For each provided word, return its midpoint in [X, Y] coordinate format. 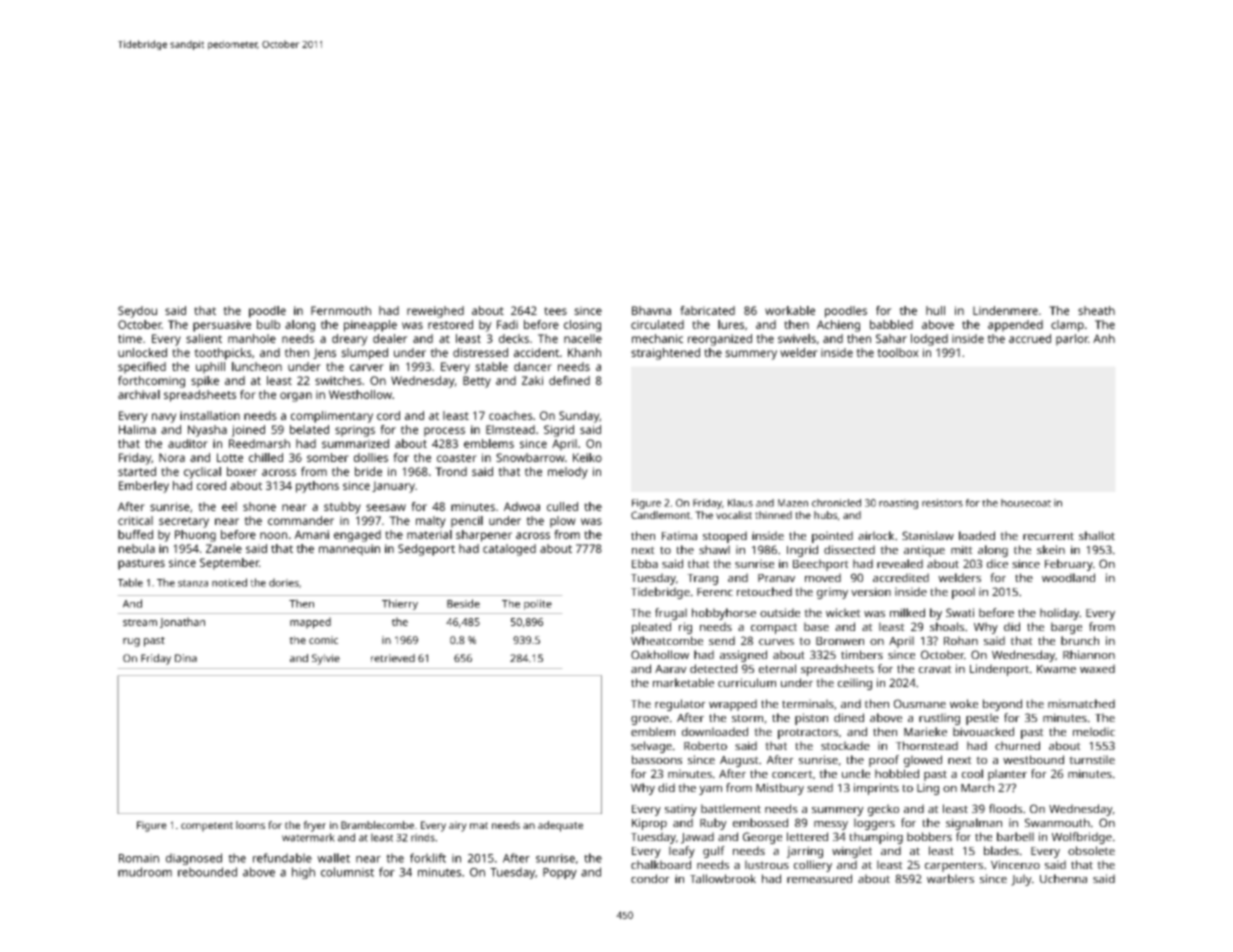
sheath [1096, 310]
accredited [901, 577]
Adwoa [522, 506]
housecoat [1026, 503]
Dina [186, 658]
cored [211, 485]
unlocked [142, 352]
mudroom [145, 872]
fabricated [707, 310]
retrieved [393, 658]
